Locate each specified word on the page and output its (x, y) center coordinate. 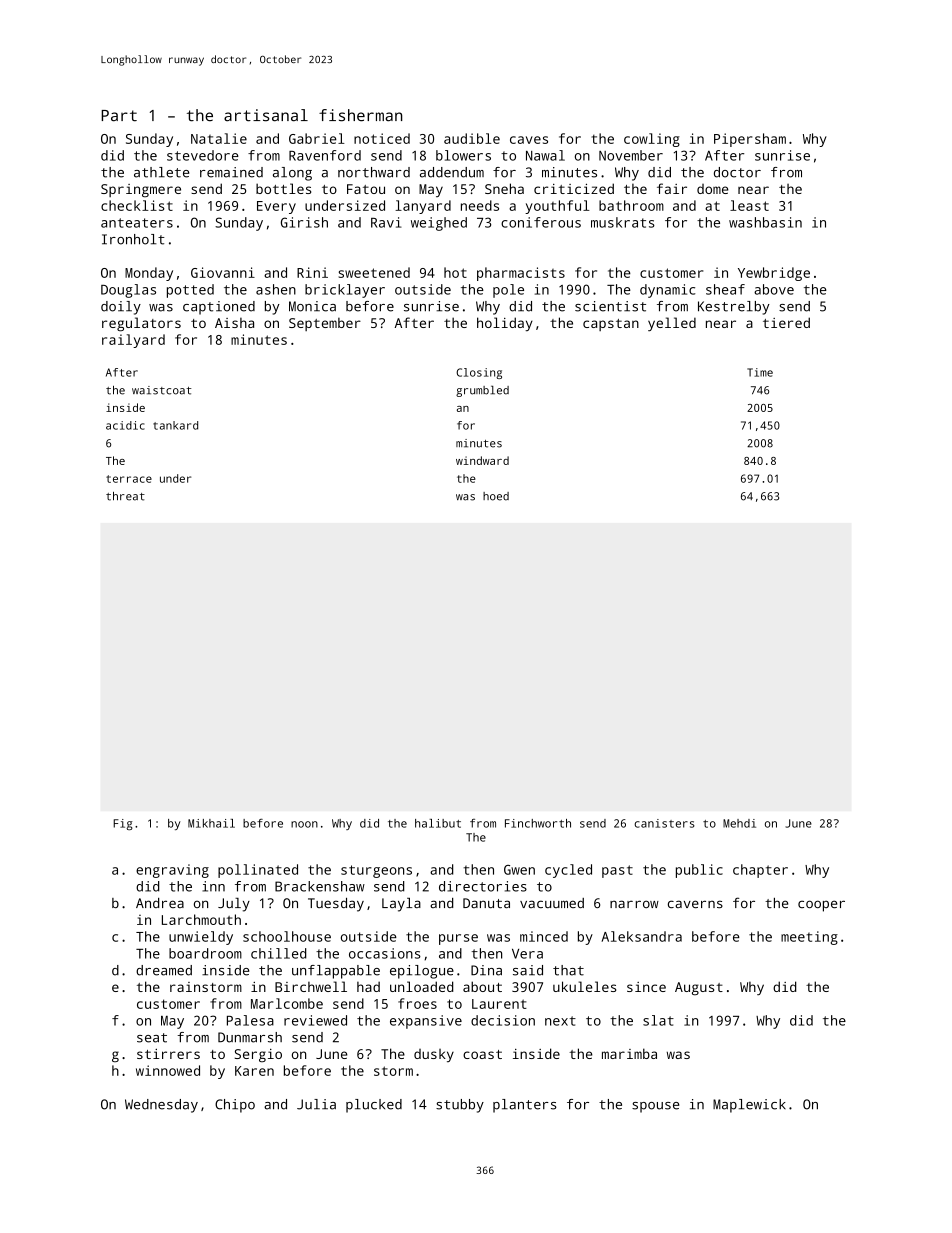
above (774, 289)
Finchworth (538, 823)
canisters (664, 823)
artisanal (266, 115)
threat (125, 496)
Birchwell (311, 986)
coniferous (541, 222)
